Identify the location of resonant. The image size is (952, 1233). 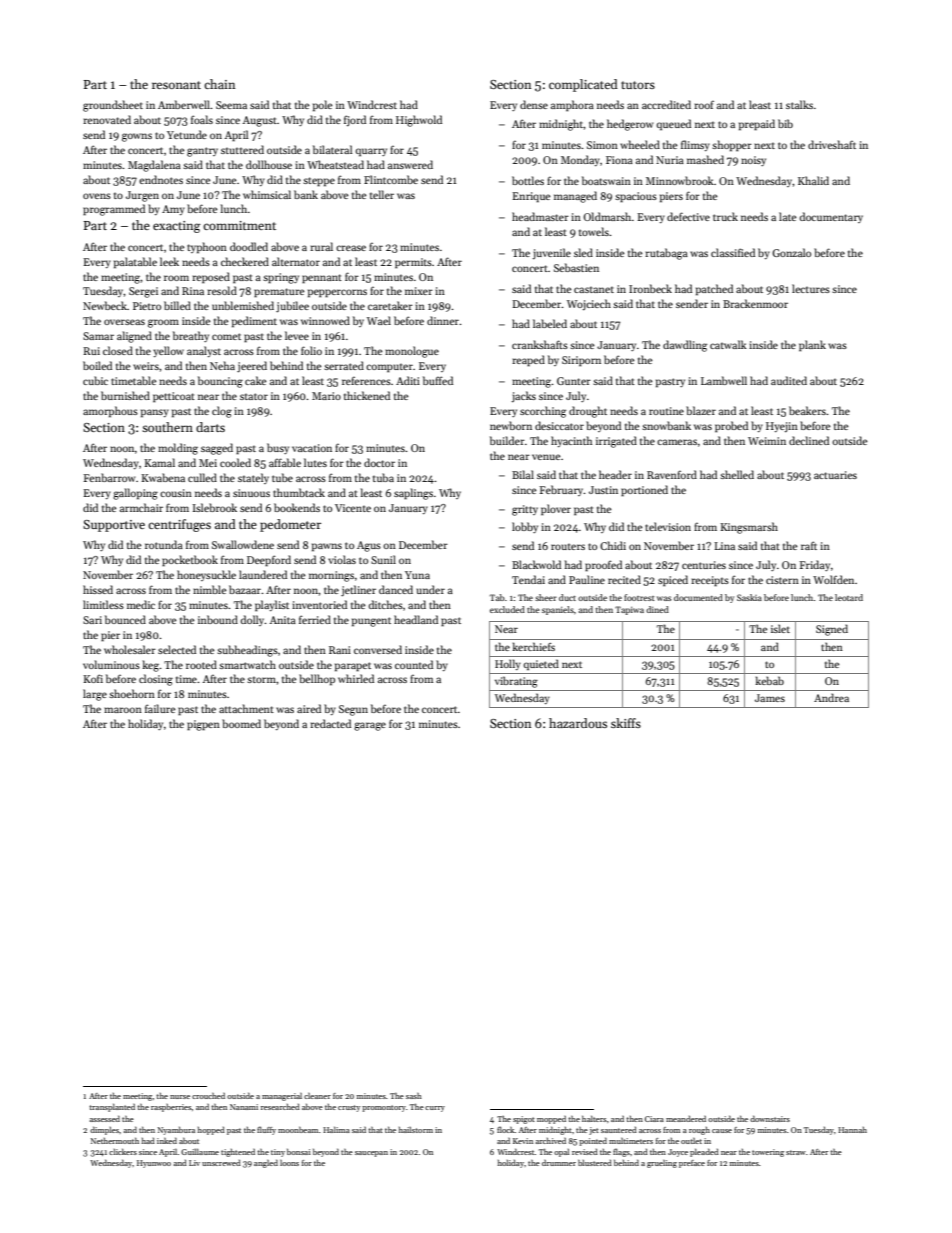
(176, 85).
